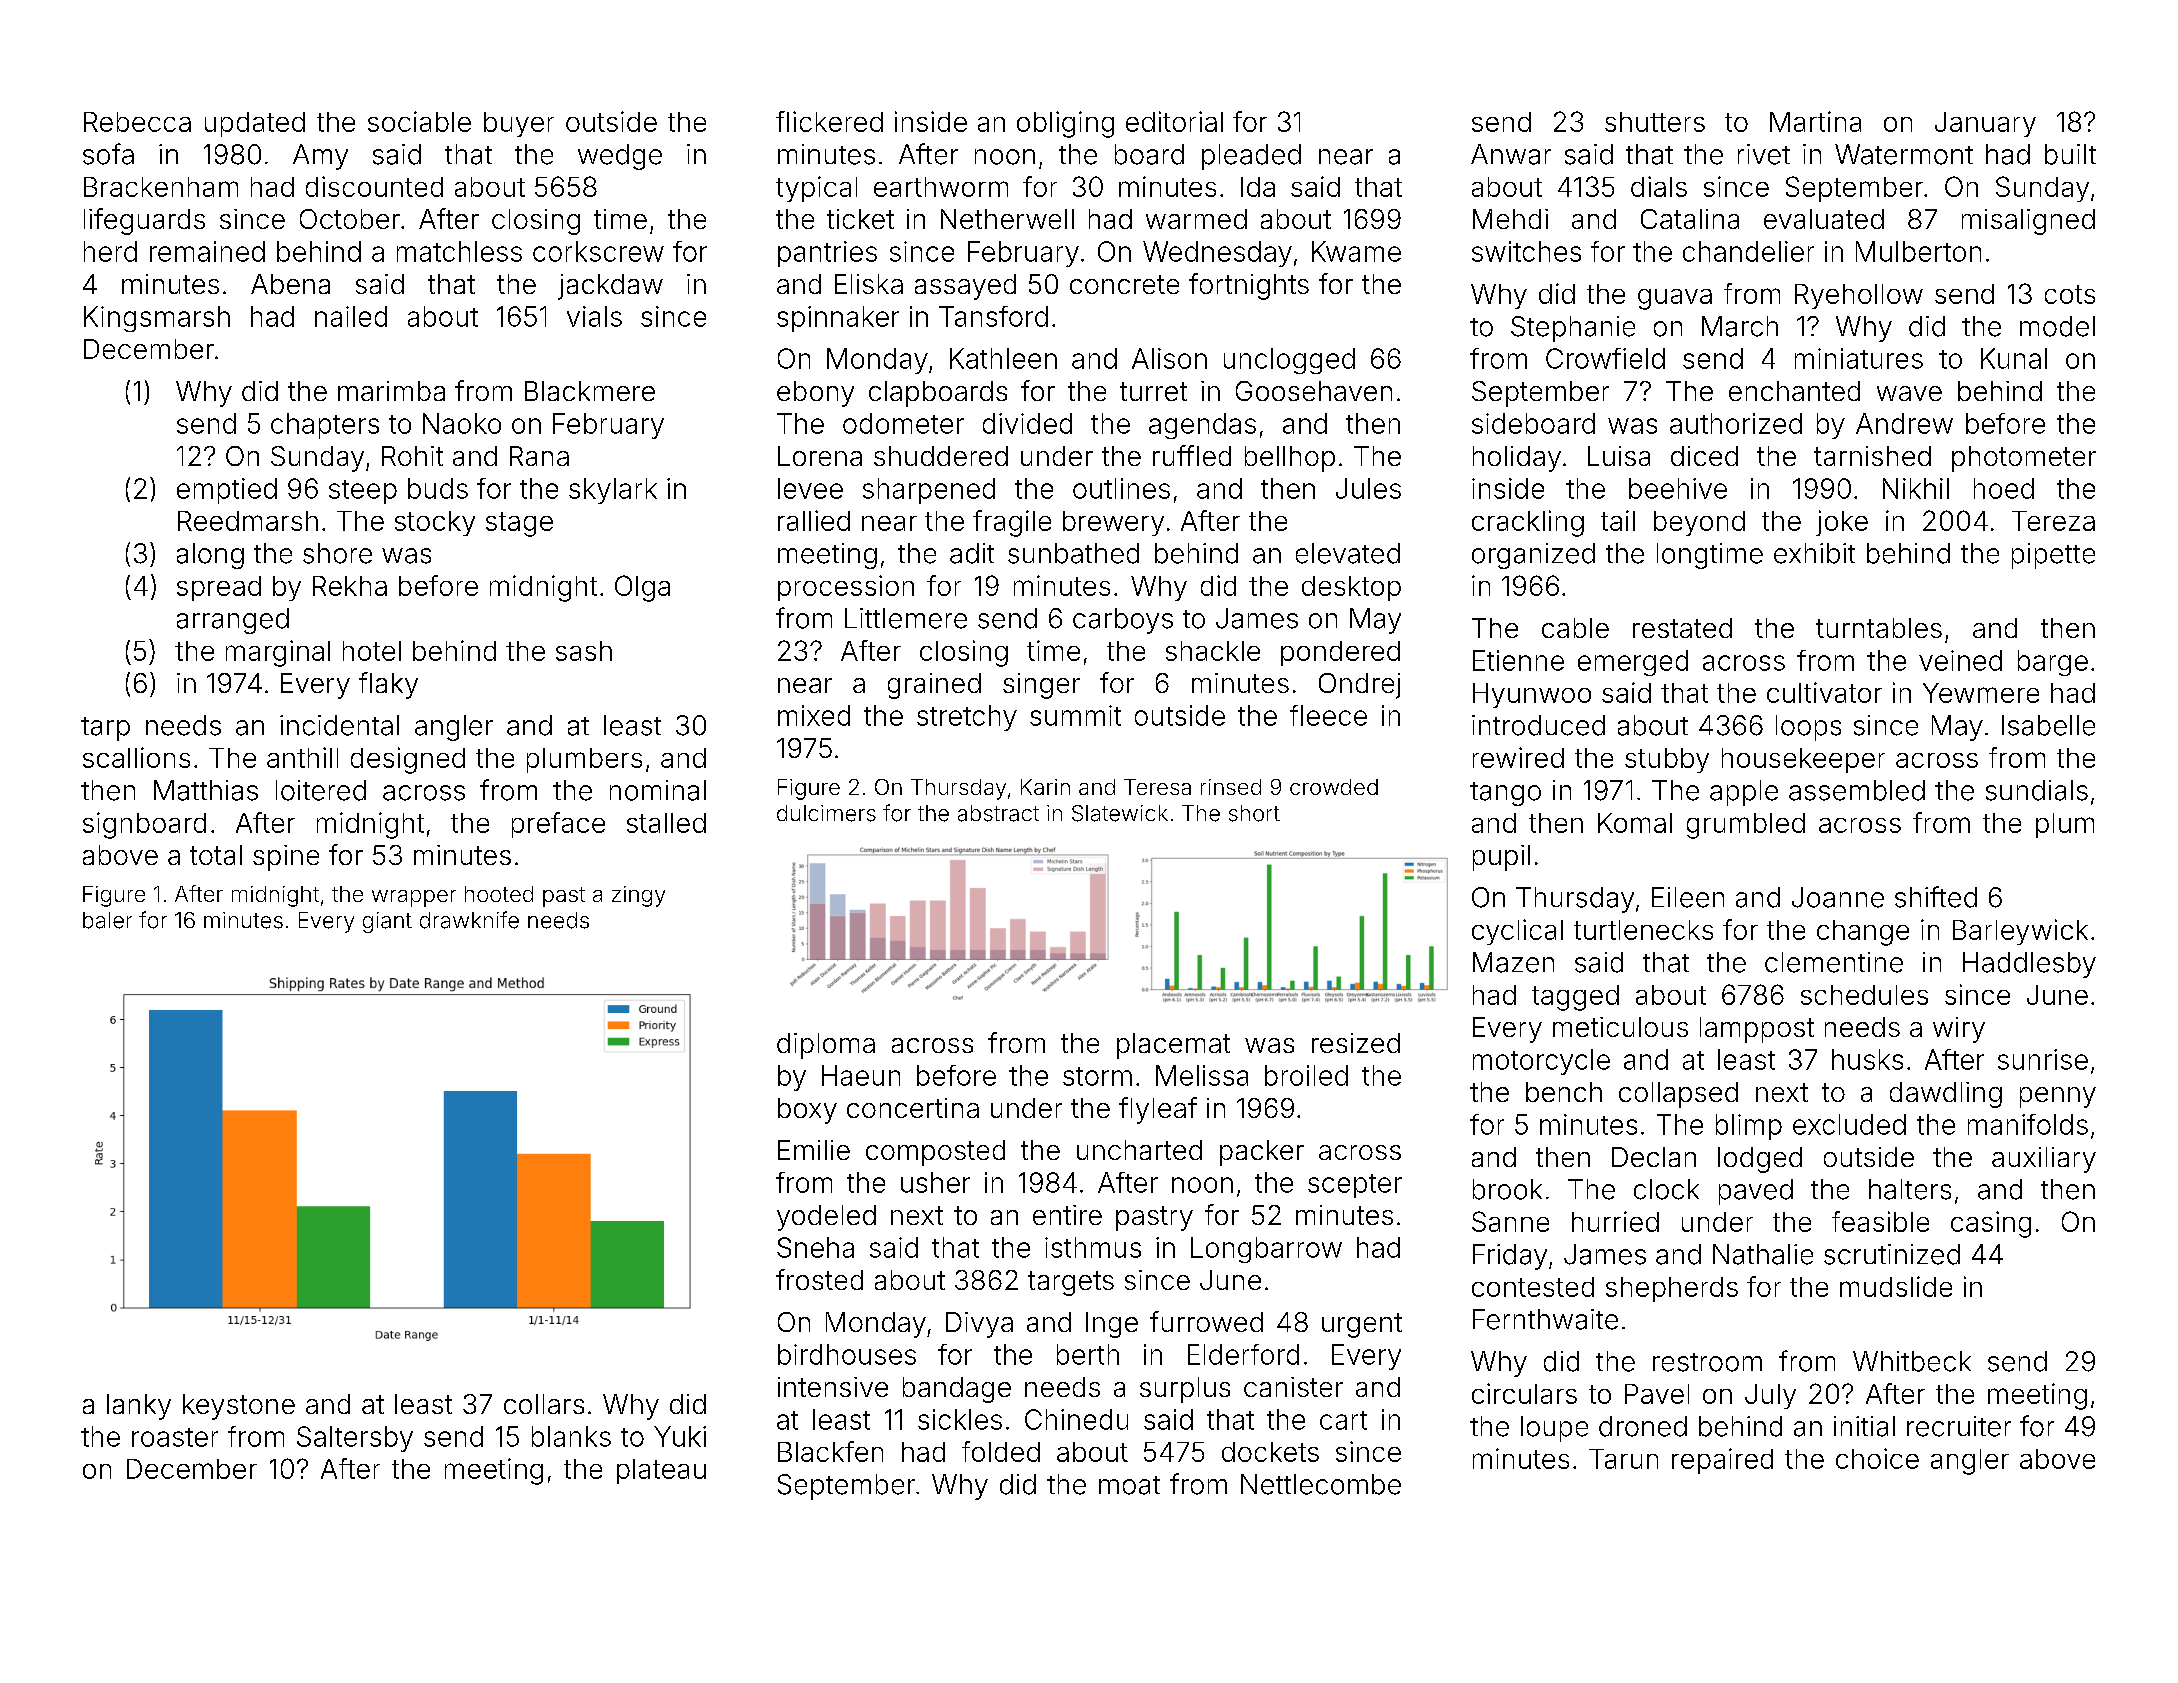 Image resolution: width=2178 pixels, height=1683 pixels. Describe the element at coordinates (819, 1279) in the page. I see `frosted` at that location.
